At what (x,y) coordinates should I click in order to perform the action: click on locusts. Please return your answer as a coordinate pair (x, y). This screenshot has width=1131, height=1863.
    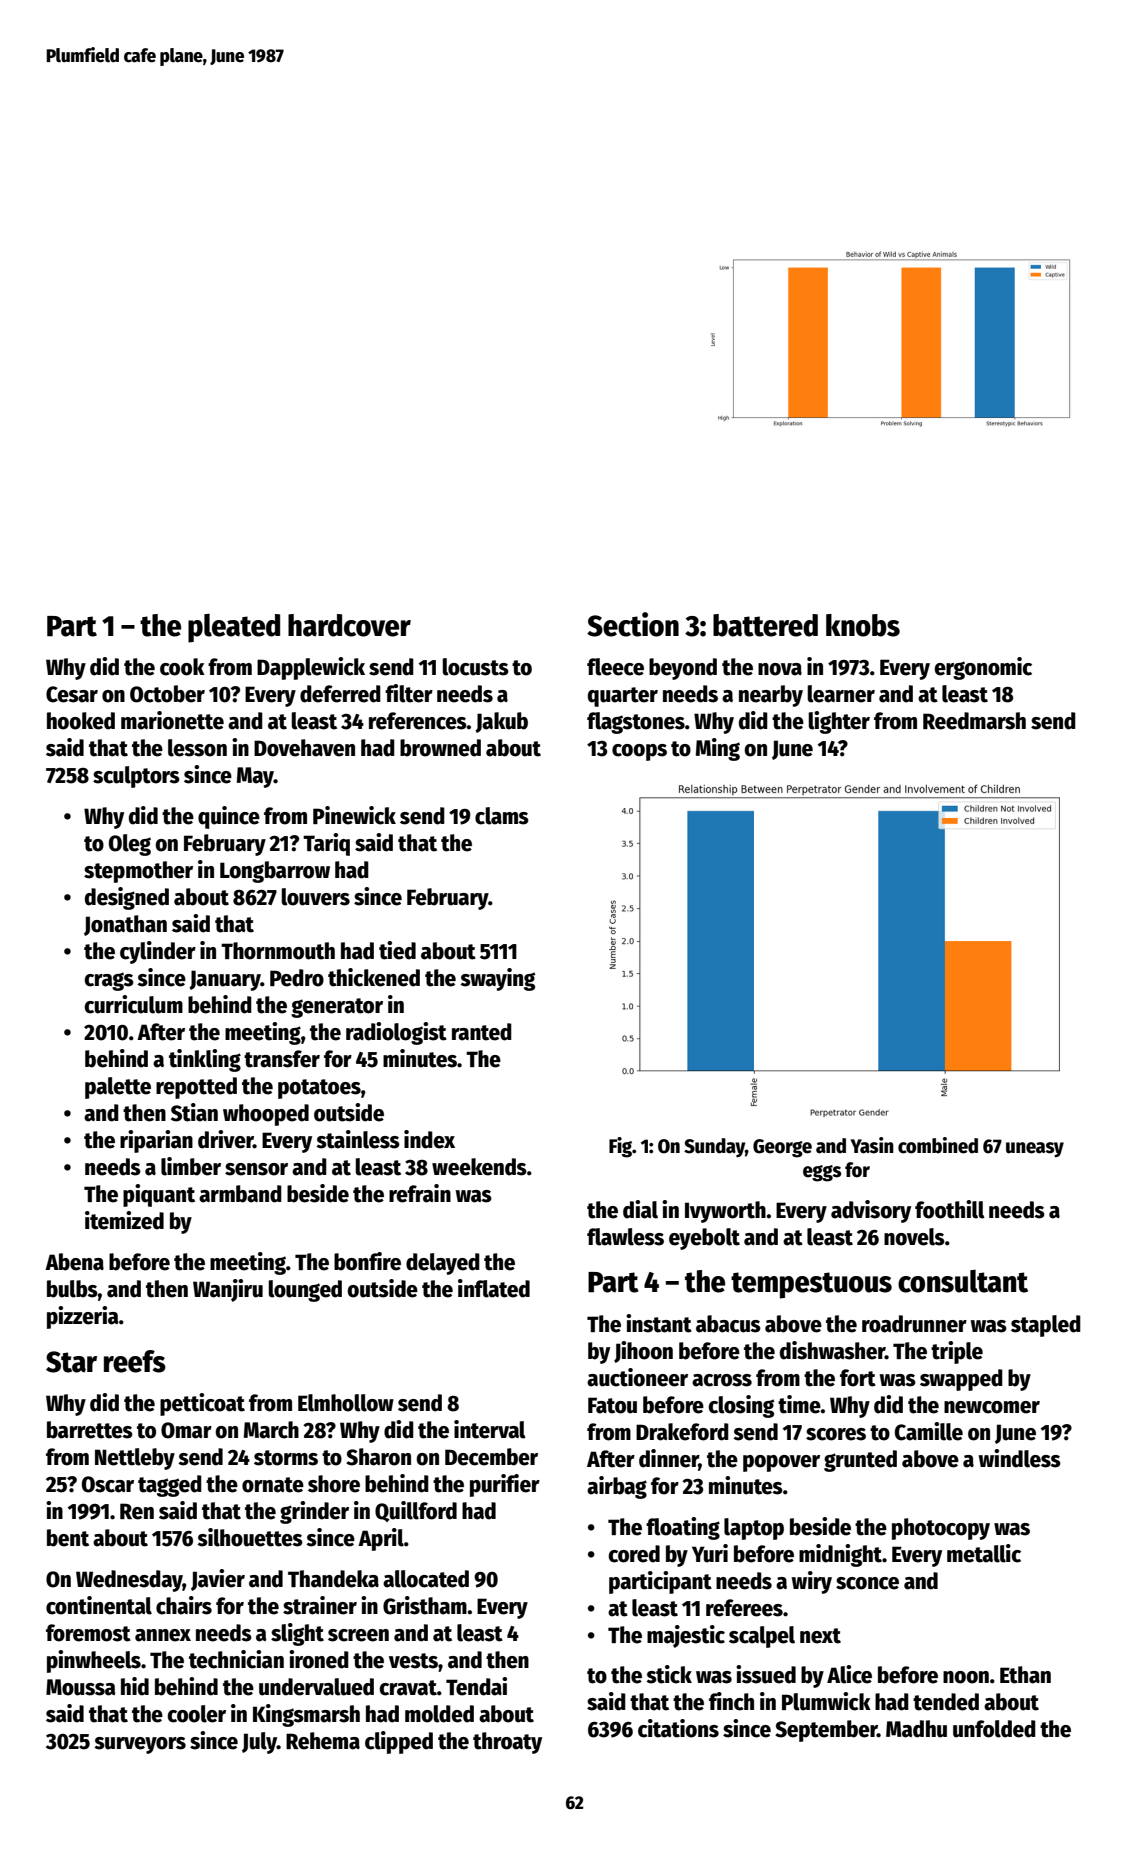
    Looking at the image, I should click on (475, 667).
